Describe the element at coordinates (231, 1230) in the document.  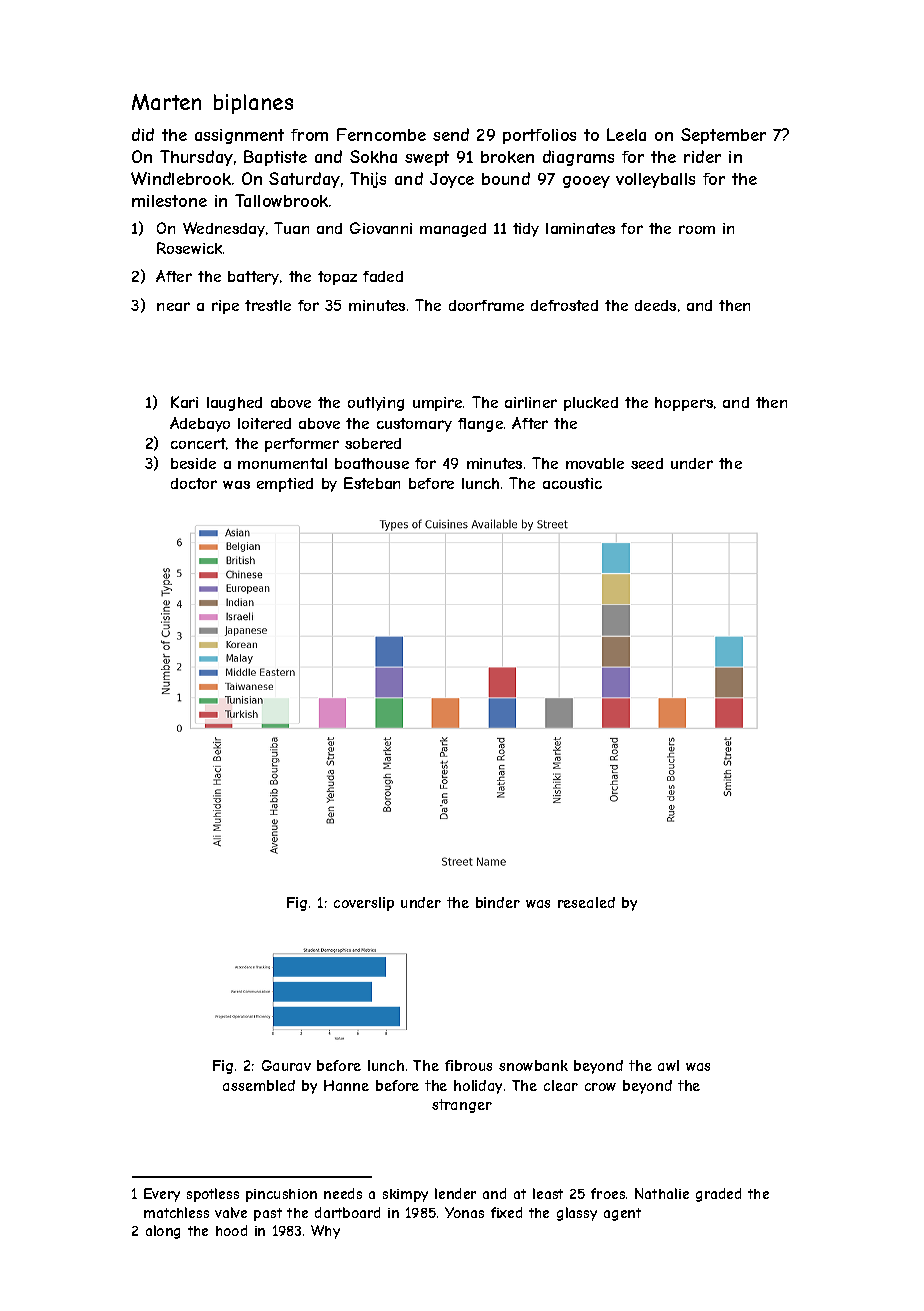
I see `hood` at that location.
